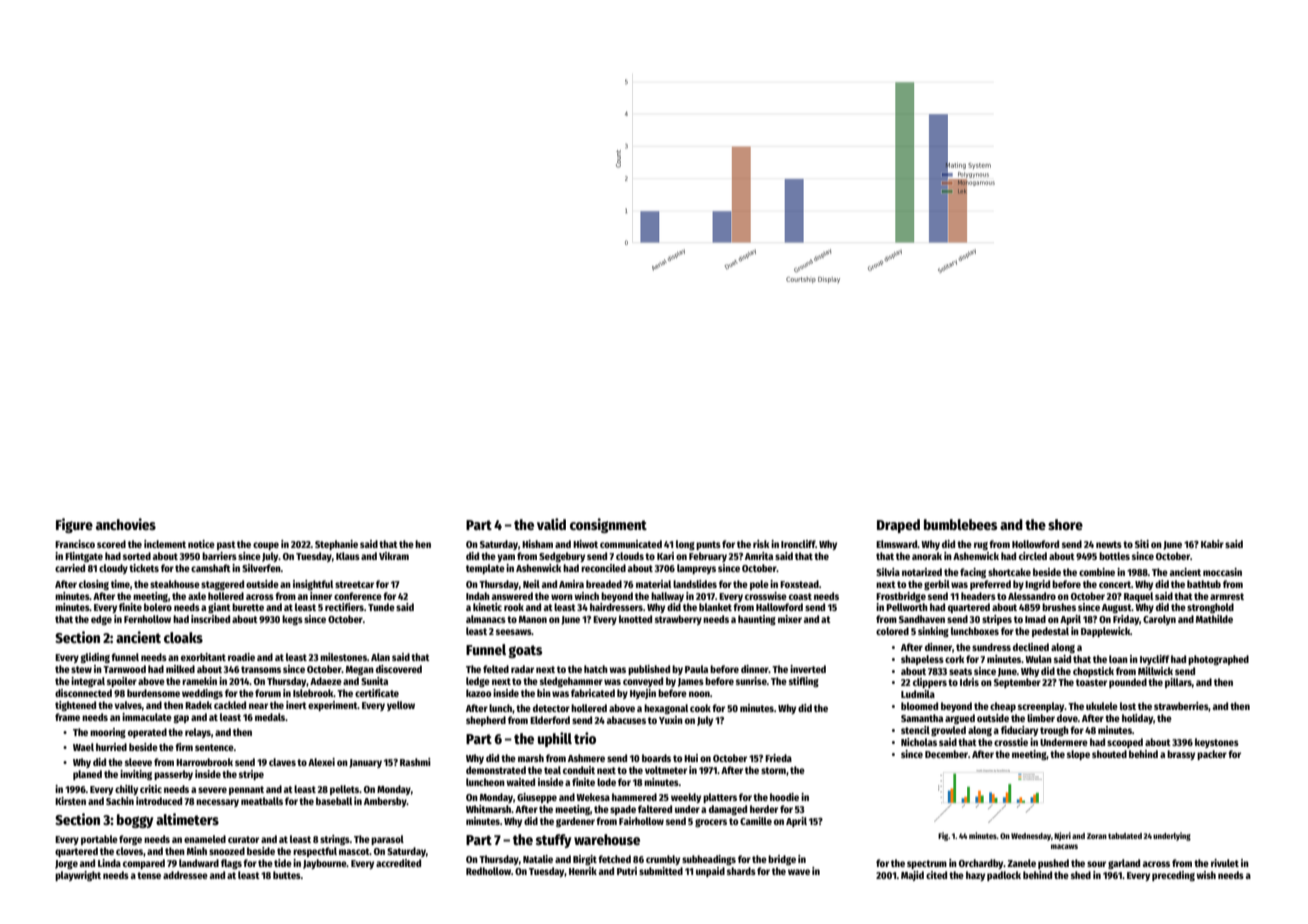  I want to click on Linda, so click(109, 863).
